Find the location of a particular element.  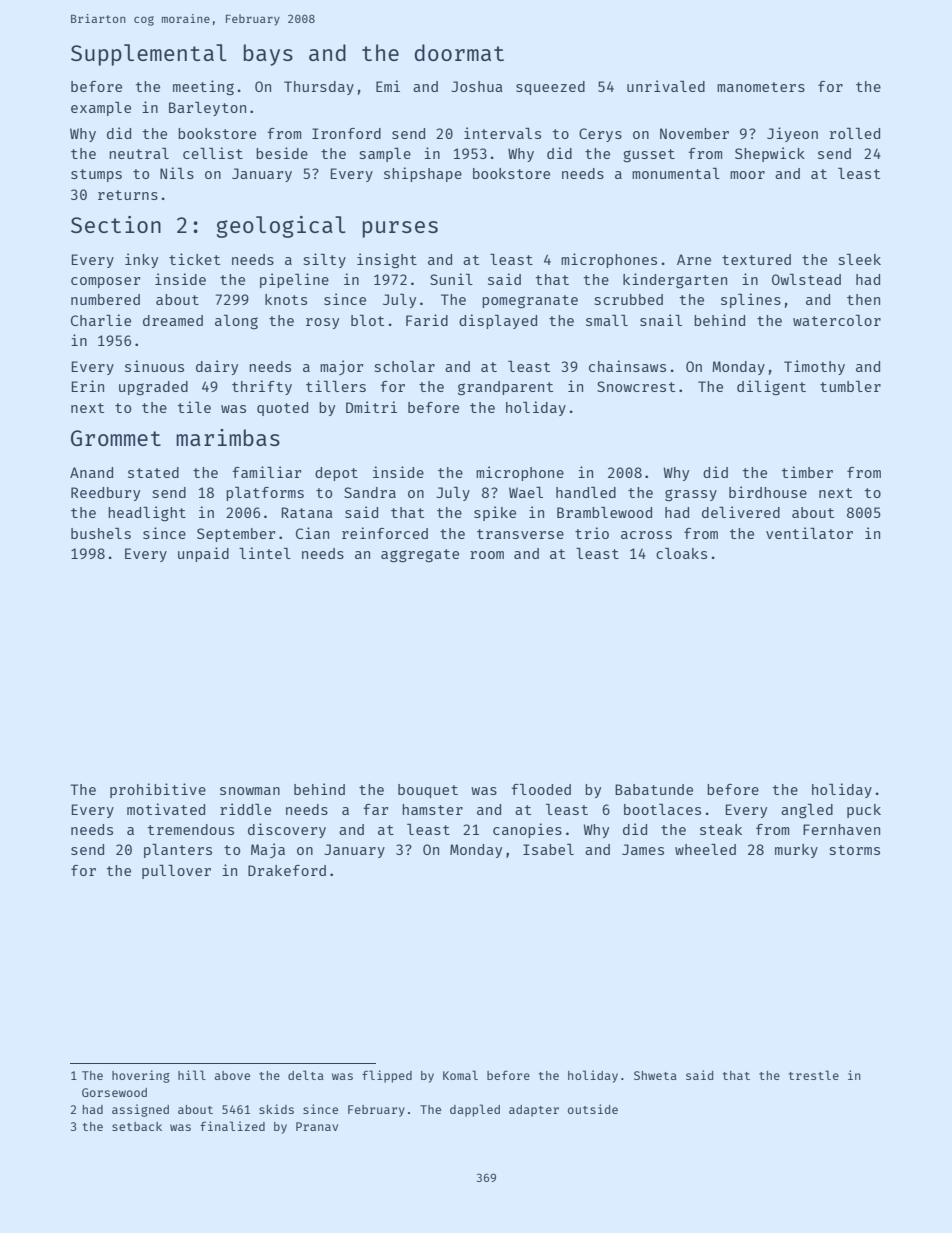

textured is located at coordinates (756, 259).
